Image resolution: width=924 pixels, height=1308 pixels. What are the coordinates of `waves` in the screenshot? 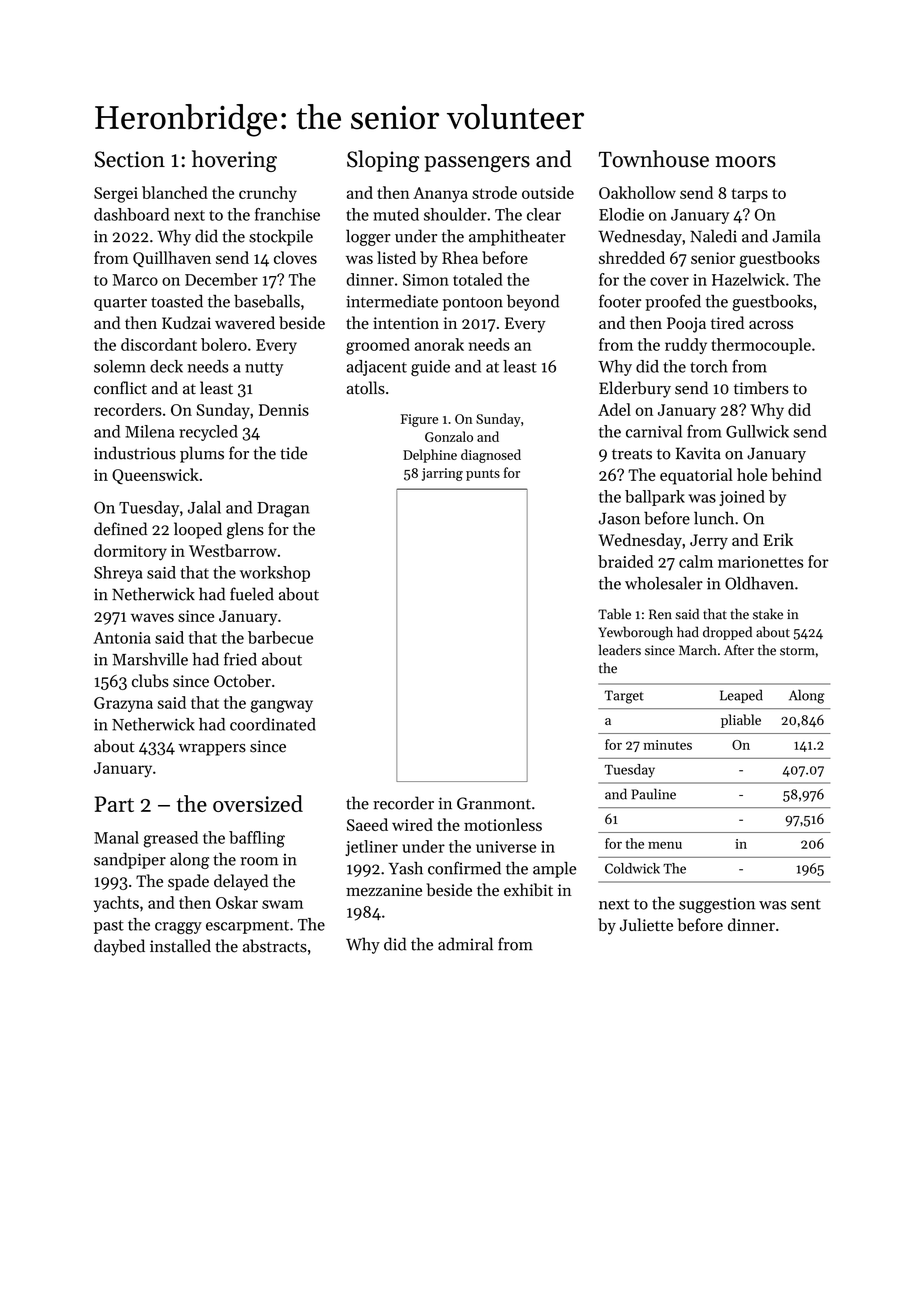 It's located at (152, 617).
